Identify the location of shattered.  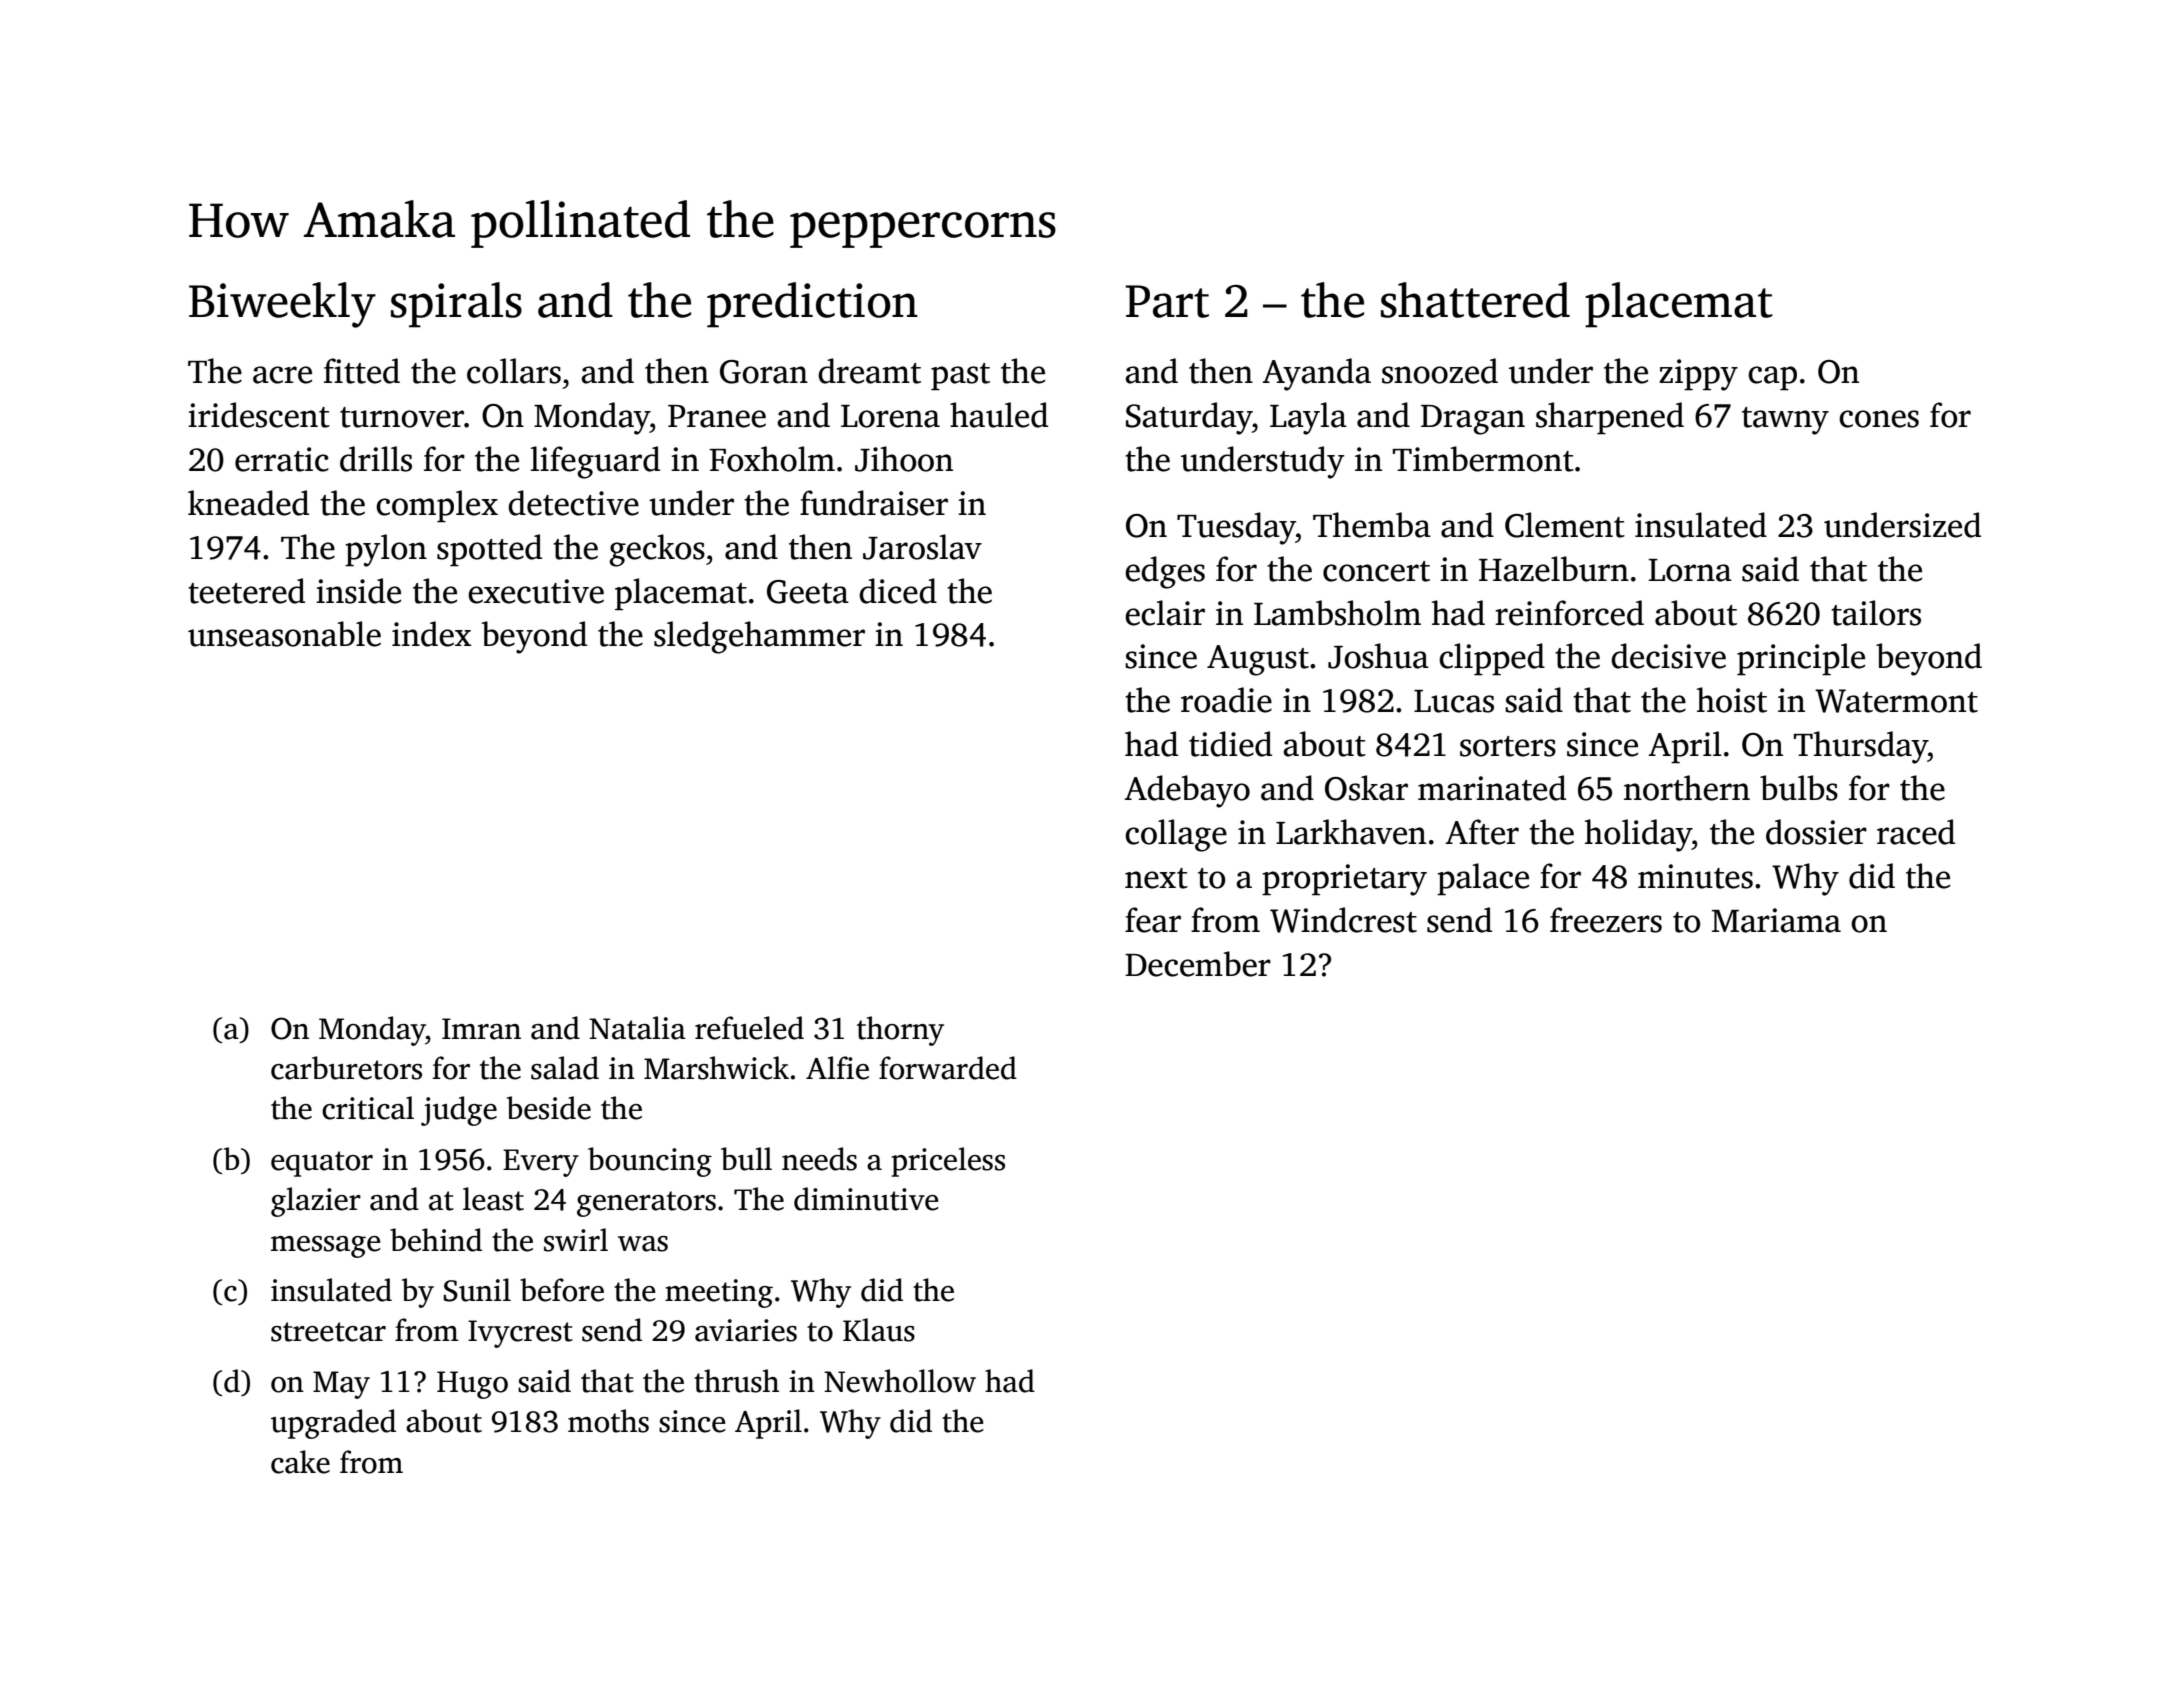
(1475, 300).
